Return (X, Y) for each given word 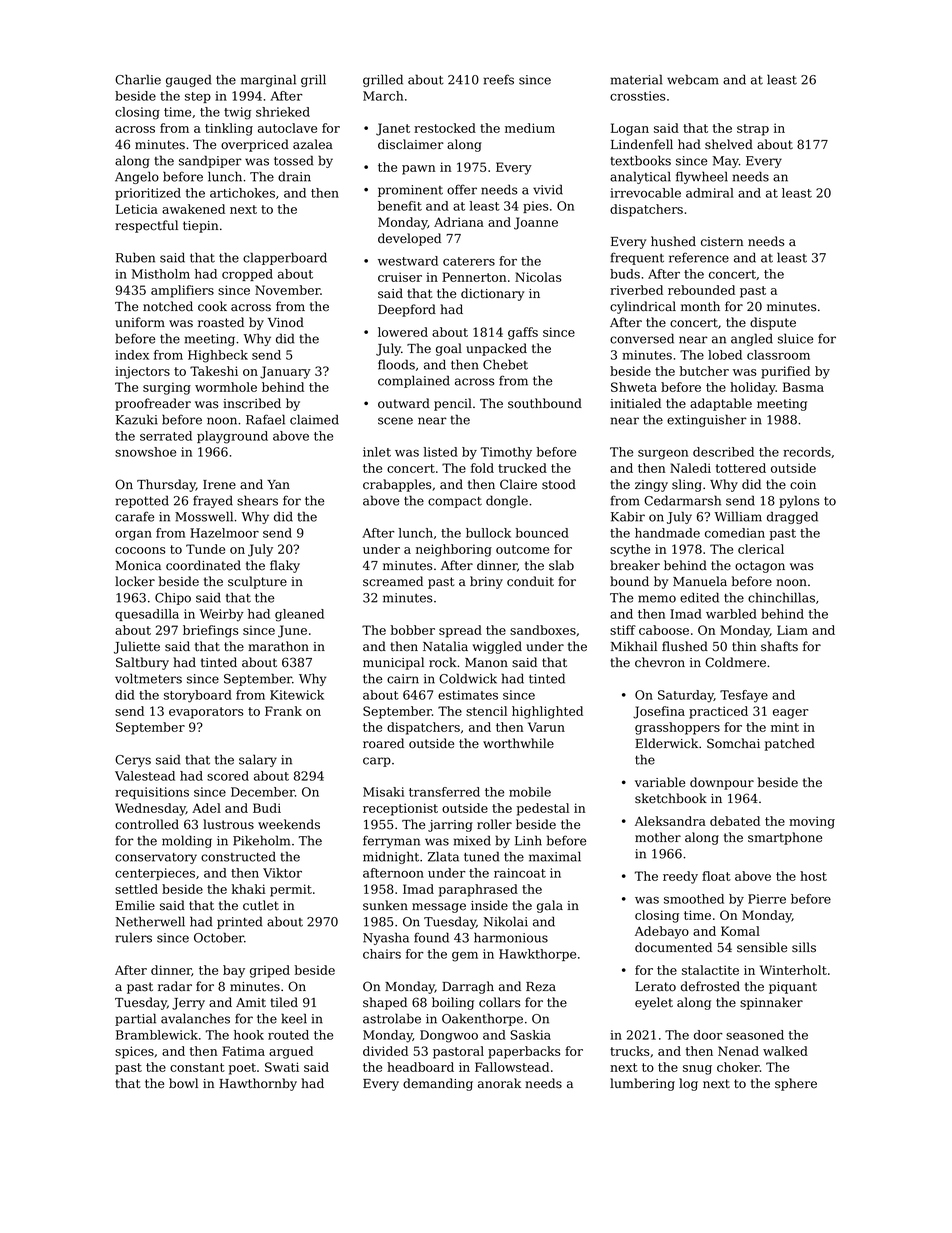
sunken (385, 905)
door (708, 1035)
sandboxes (543, 630)
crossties (637, 96)
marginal (268, 80)
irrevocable (645, 193)
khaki (249, 889)
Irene (219, 485)
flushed (685, 646)
